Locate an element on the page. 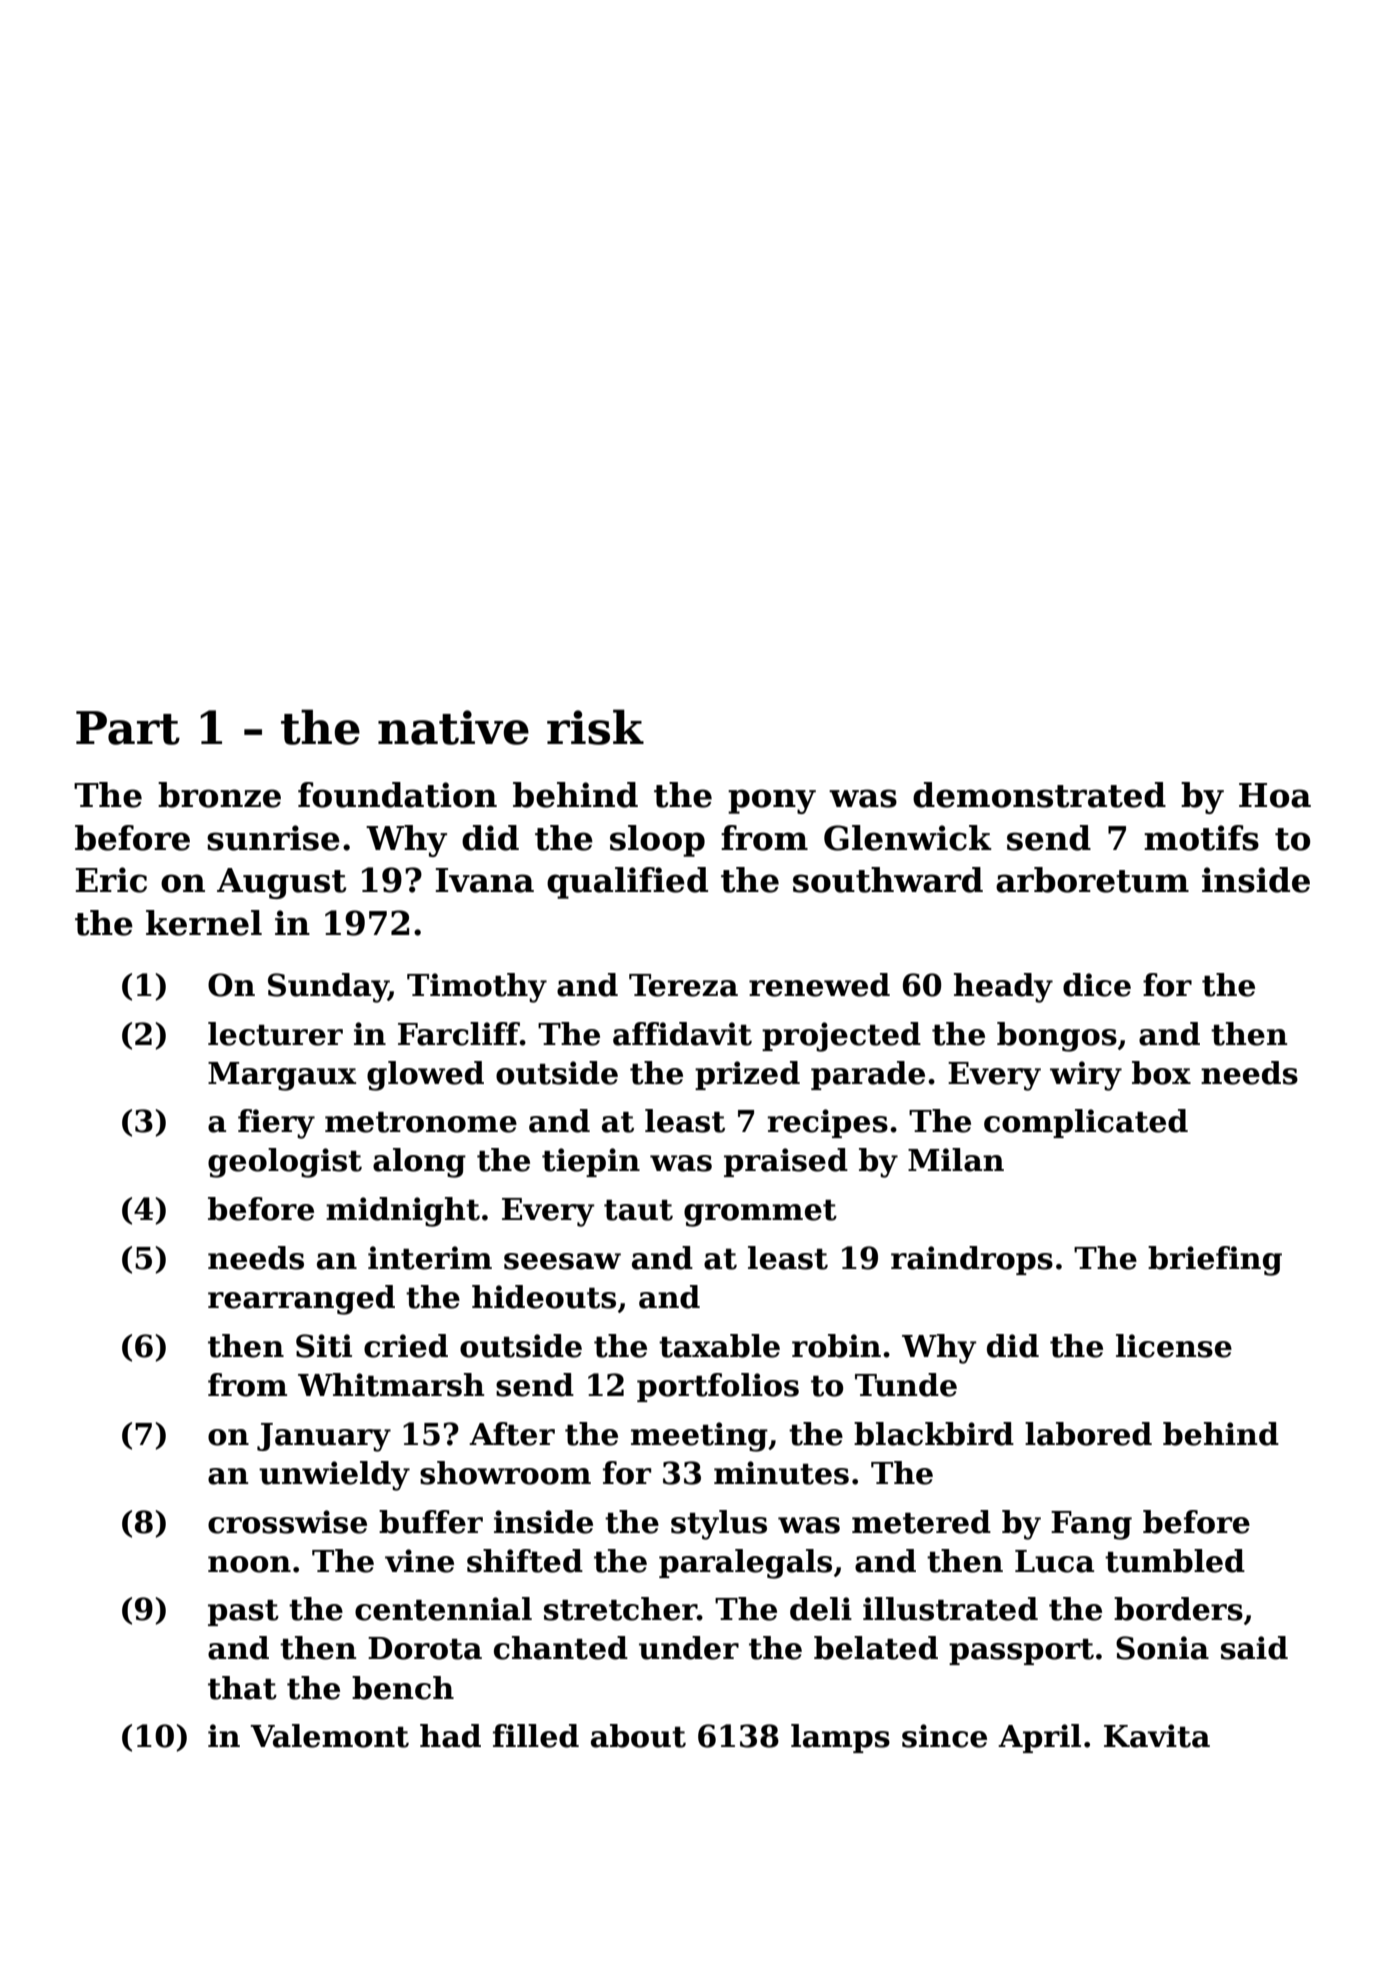 This image has width=1386, height=1969. rearranged is located at coordinates (301, 1300).
